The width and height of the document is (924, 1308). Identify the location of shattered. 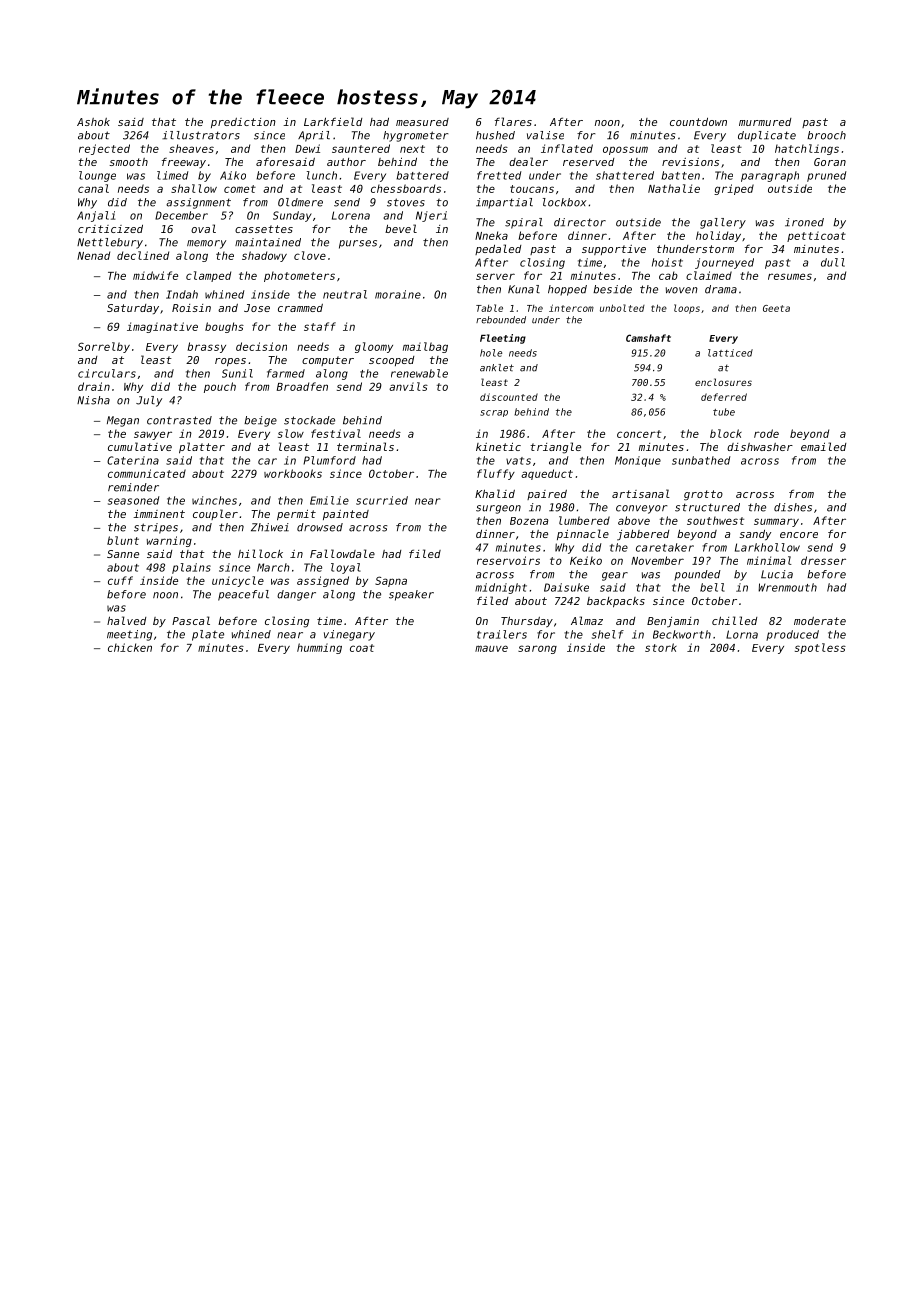
(625, 175).
